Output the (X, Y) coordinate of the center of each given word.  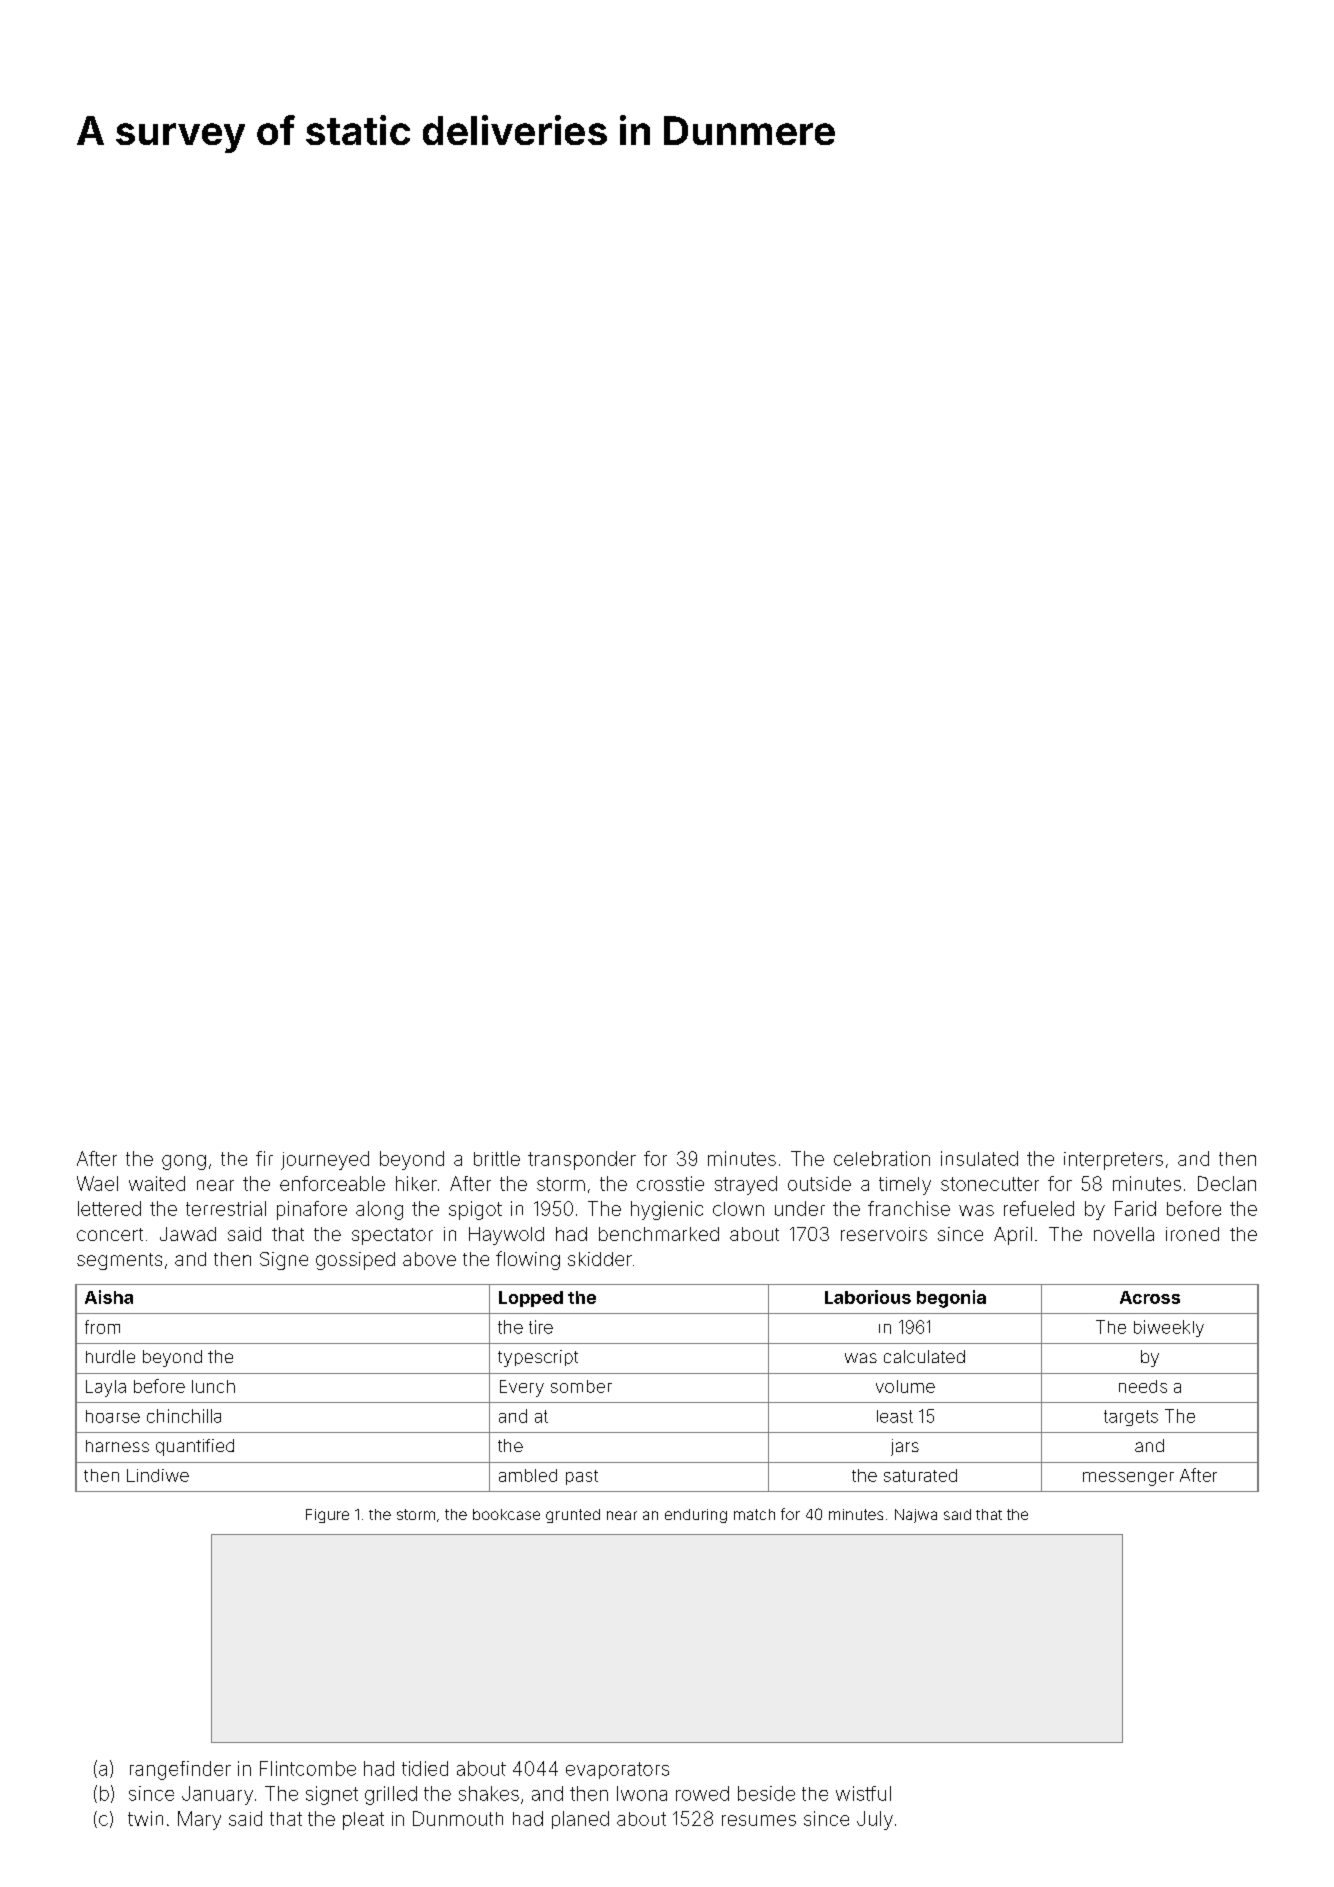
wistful (863, 1793)
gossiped (355, 1261)
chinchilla (184, 1416)
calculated (924, 1356)
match (754, 1514)
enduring (696, 1516)
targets (1131, 1418)
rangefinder (180, 1770)
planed (580, 1820)
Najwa (916, 1516)
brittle (497, 1158)
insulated (979, 1158)
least (895, 1416)
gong (184, 1162)
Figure (327, 1516)
